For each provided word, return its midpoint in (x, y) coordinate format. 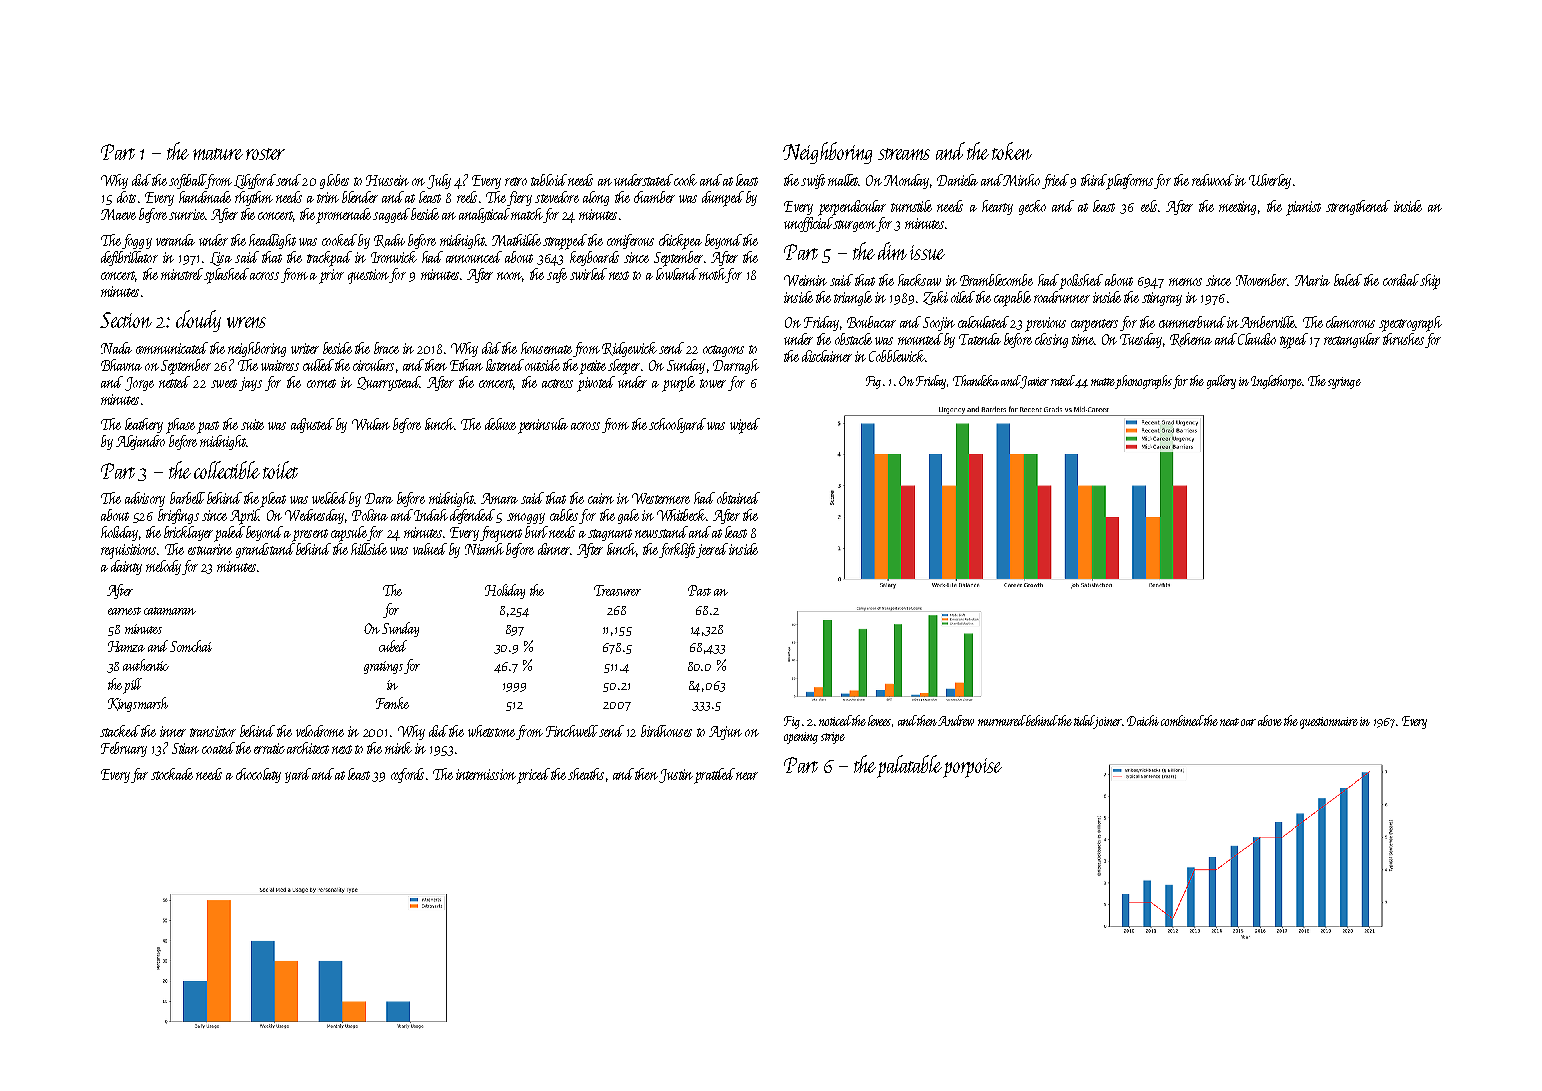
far (139, 775)
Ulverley (1270, 181)
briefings (178, 516)
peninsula (543, 426)
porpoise (972, 768)
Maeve (118, 214)
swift (813, 181)
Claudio (1257, 339)
